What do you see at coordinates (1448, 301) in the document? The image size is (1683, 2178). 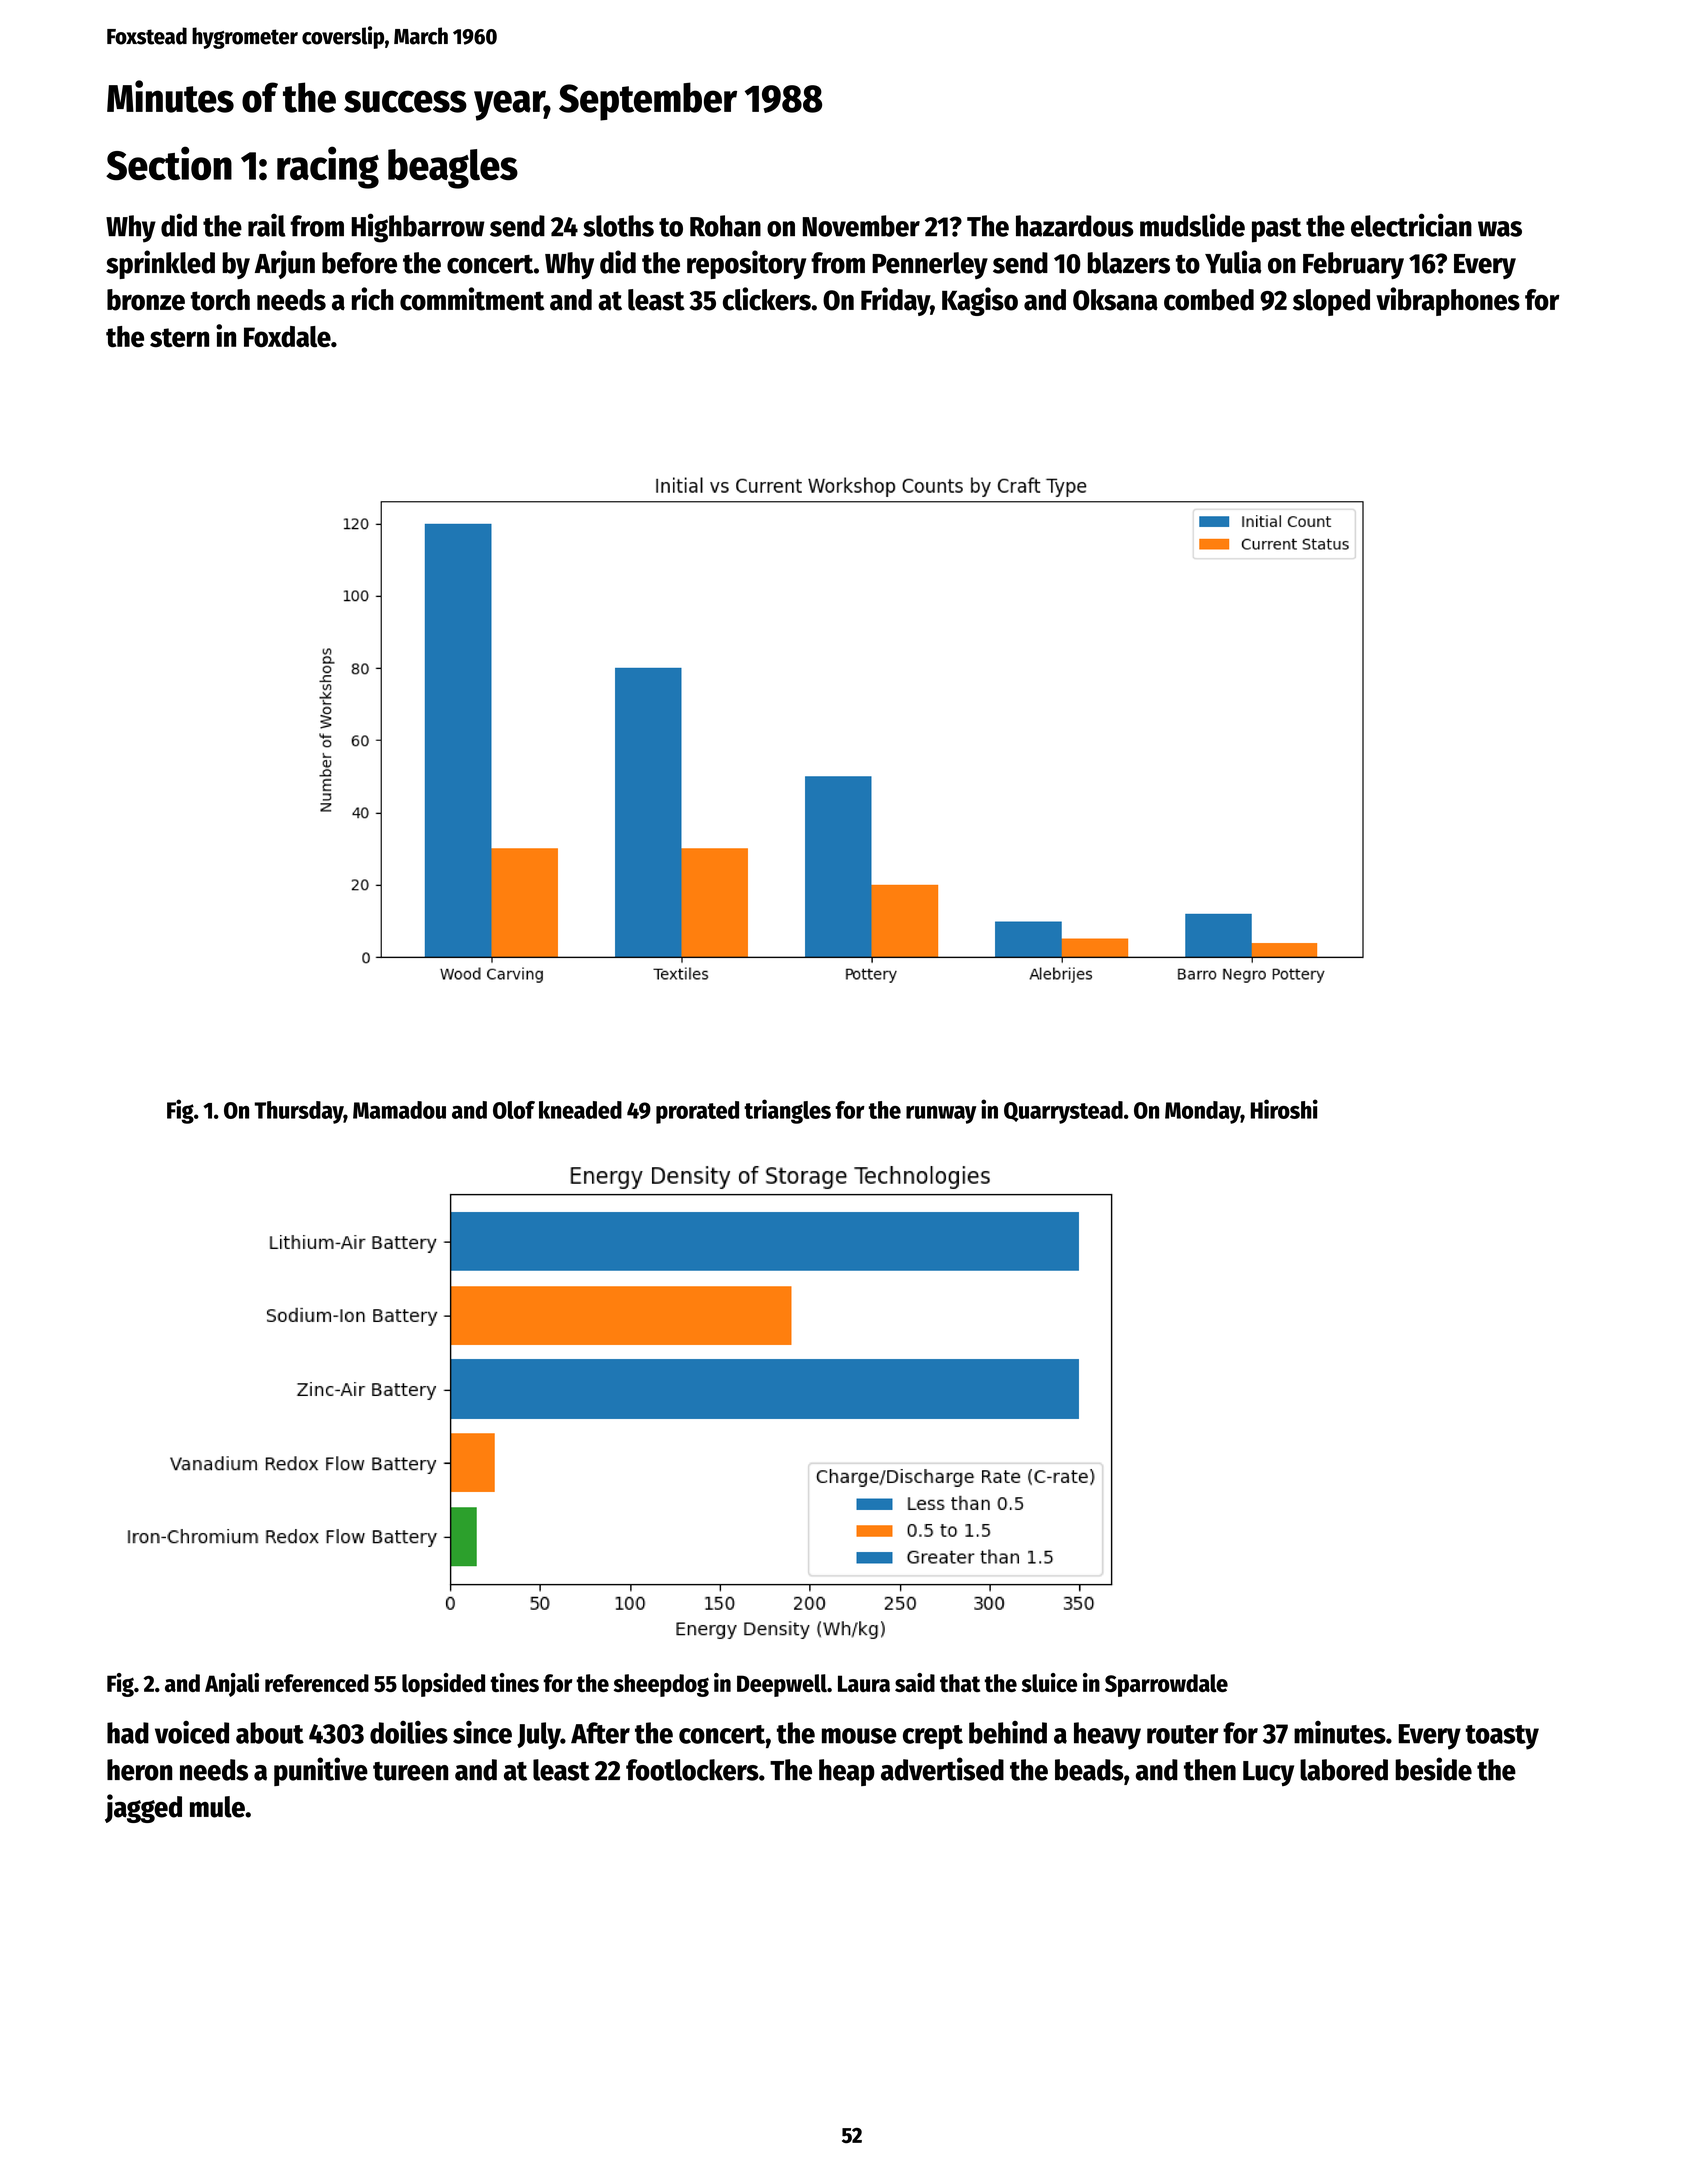 I see `vibraphones` at bounding box center [1448, 301].
